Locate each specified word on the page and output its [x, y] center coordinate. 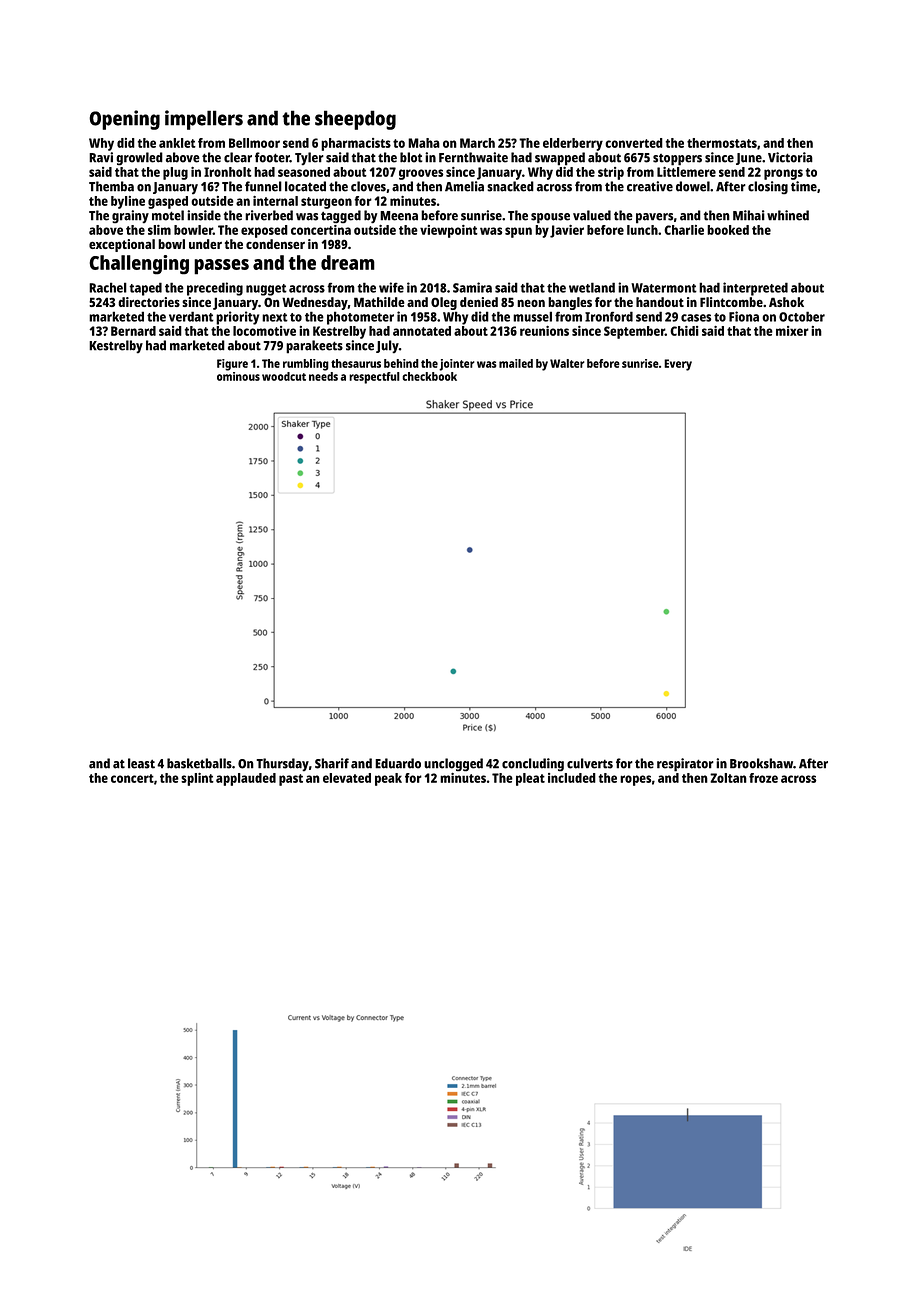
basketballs [199, 763]
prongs [783, 174]
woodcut [284, 376]
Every [678, 365]
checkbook [429, 376]
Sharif [332, 763]
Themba [111, 186]
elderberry [573, 144]
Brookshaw [761, 763]
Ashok [786, 302]
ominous [238, 376]
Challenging [139, 265]
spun [518, 232]
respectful [374, 378]
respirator [685, 765]
